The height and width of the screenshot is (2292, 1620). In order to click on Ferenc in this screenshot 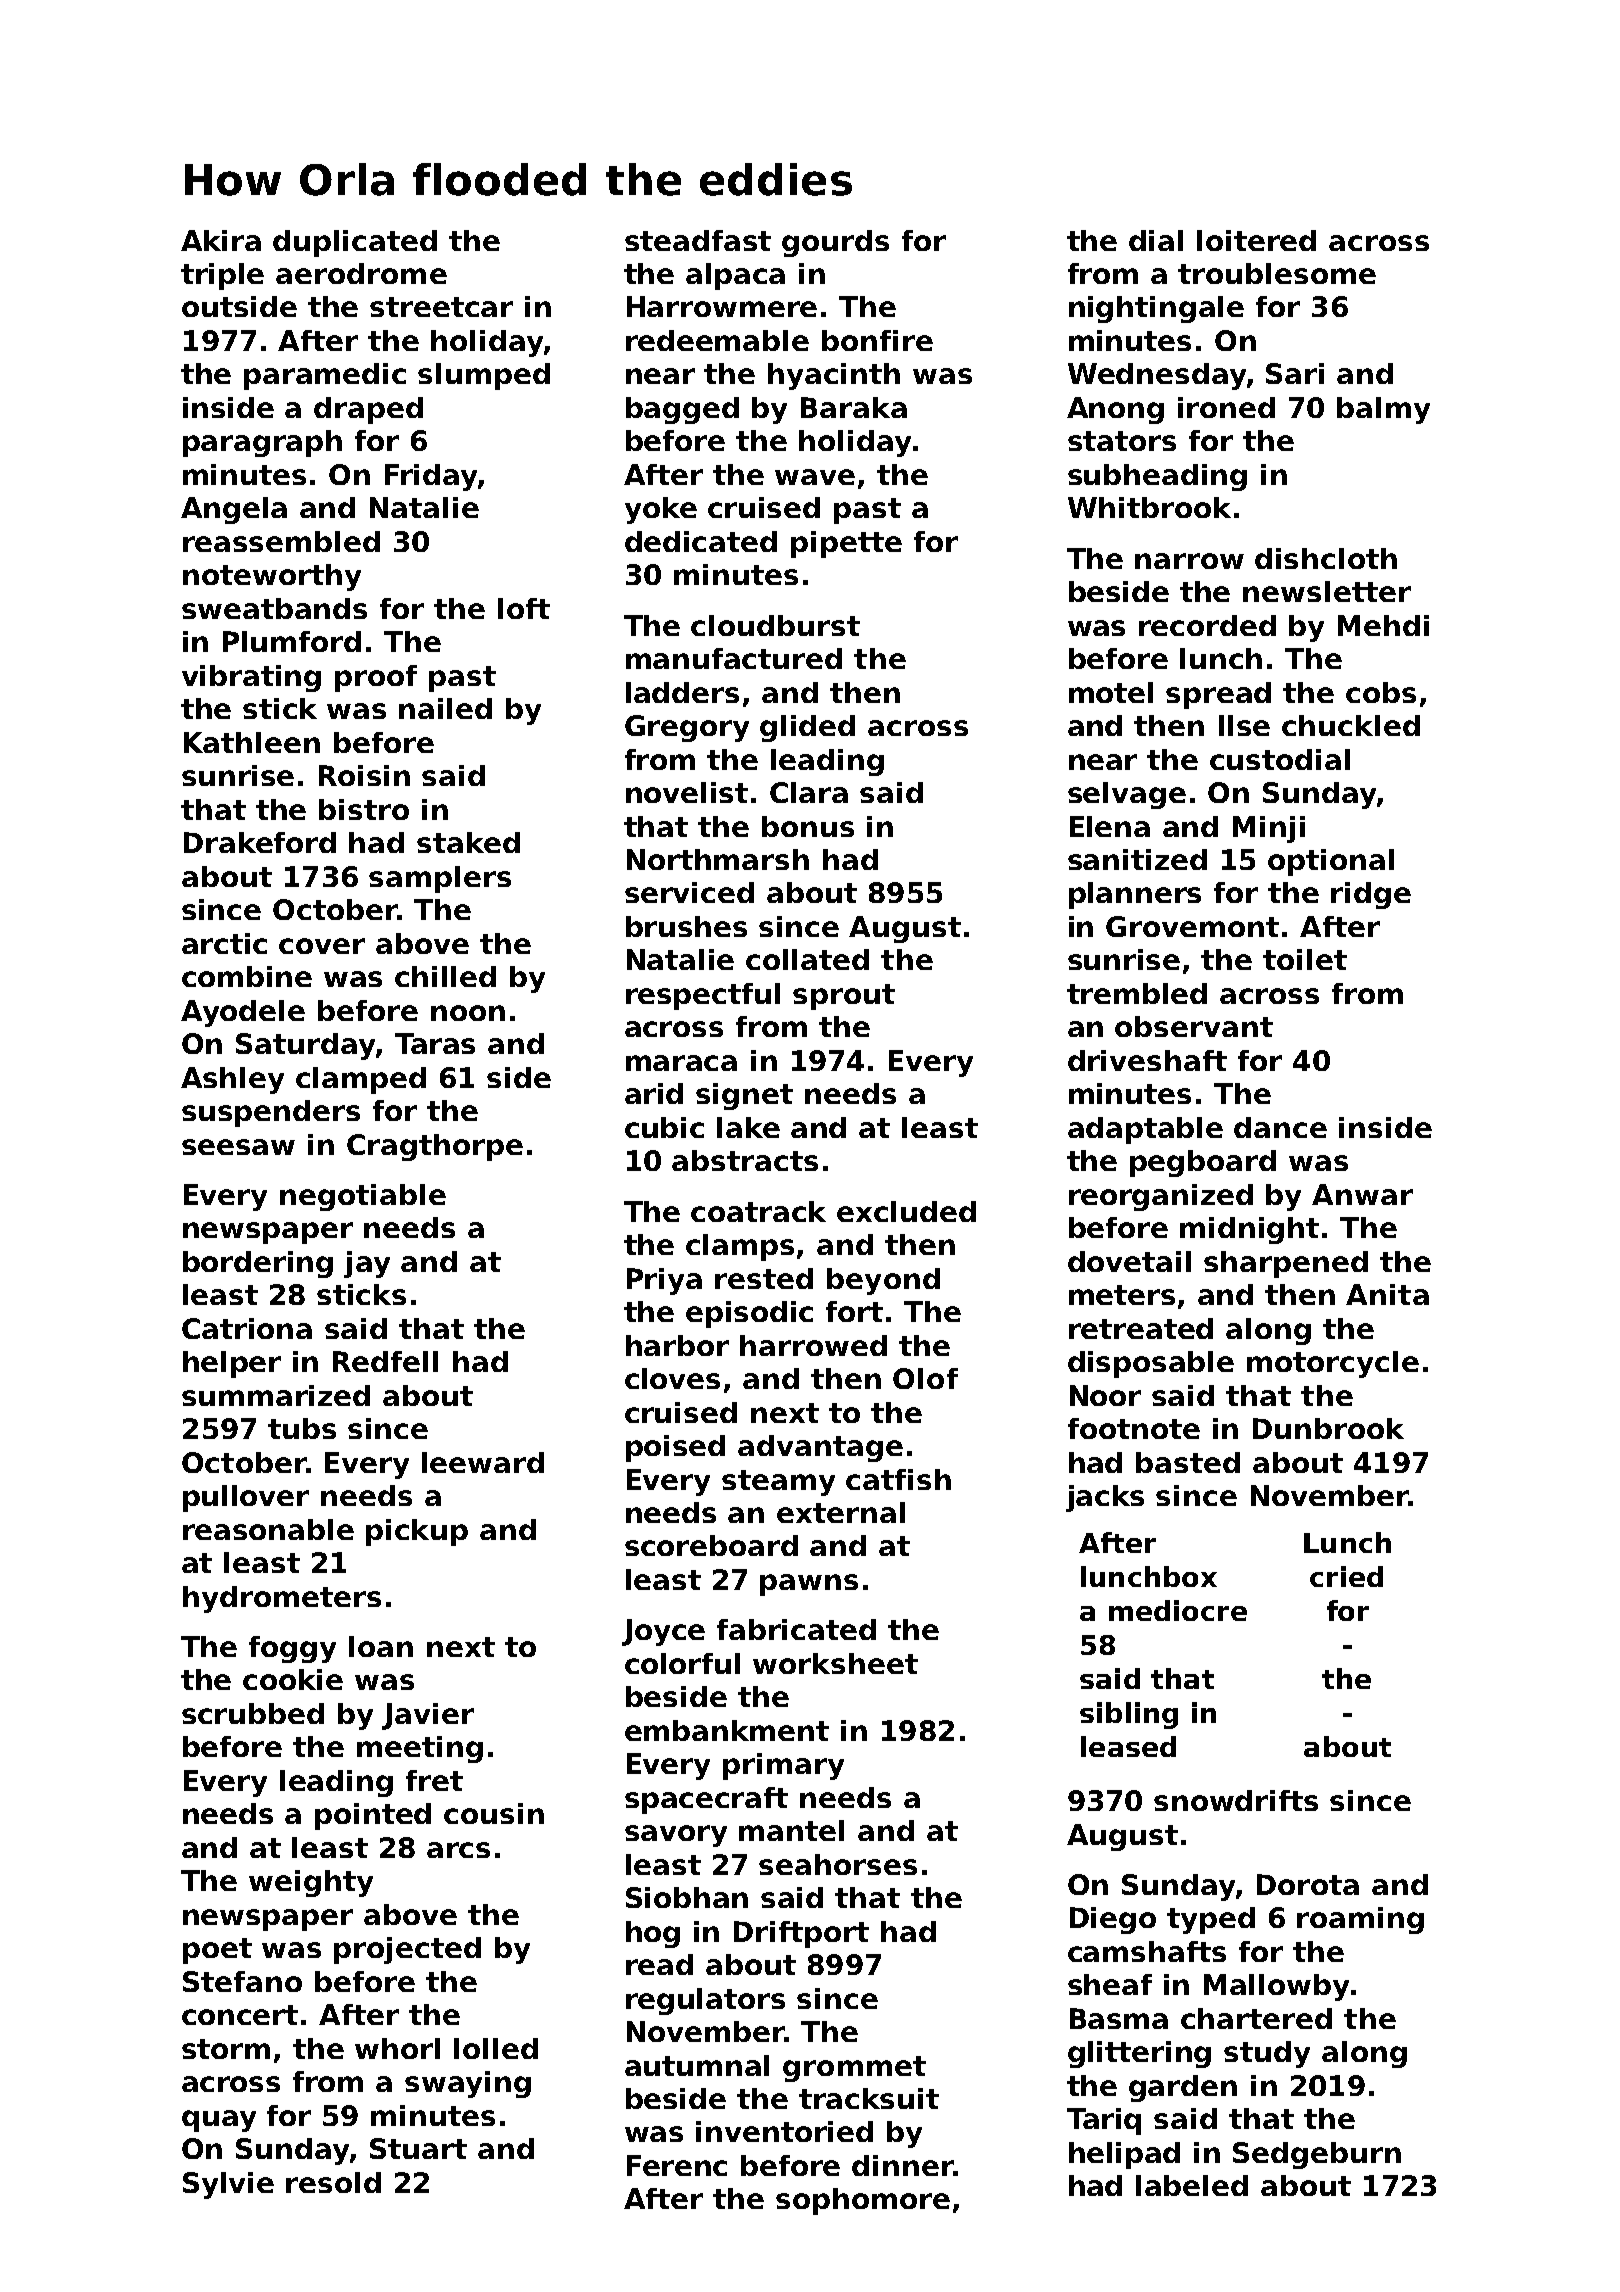, I will do `click(677, 2165)`.
